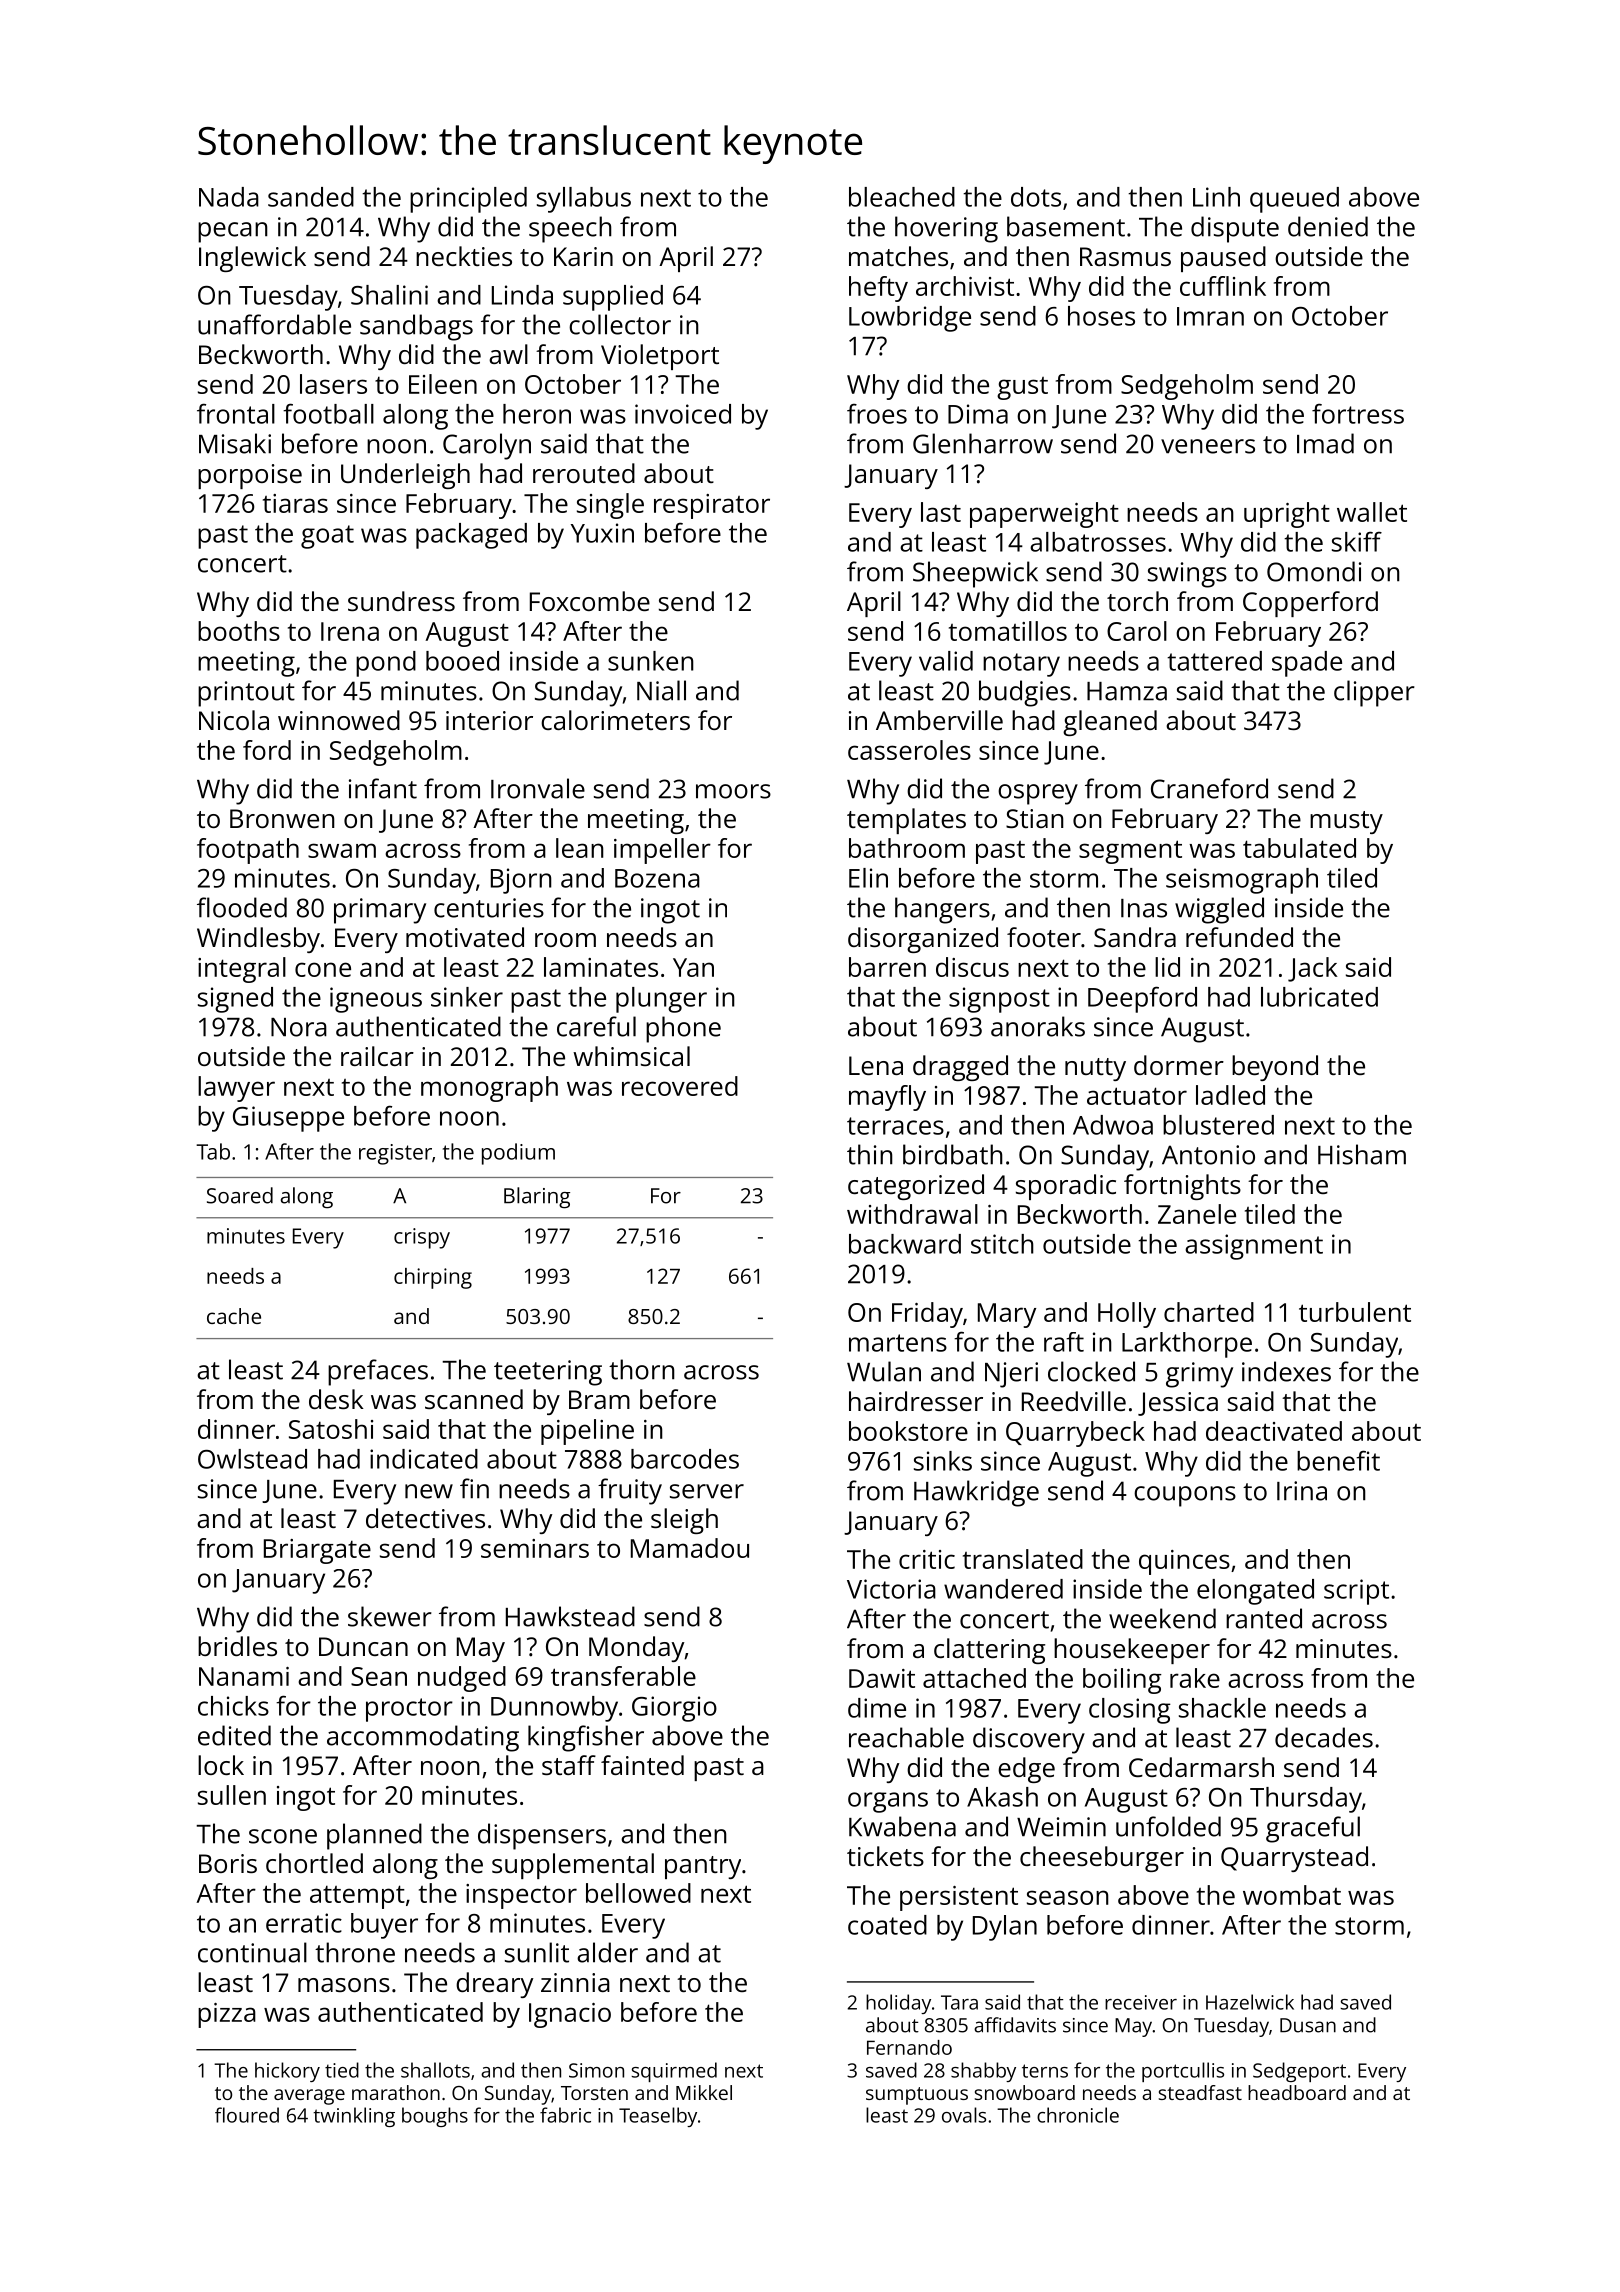 This screenshot has width=1620, height=2292. I want to click on principled, so click(468, 200).
